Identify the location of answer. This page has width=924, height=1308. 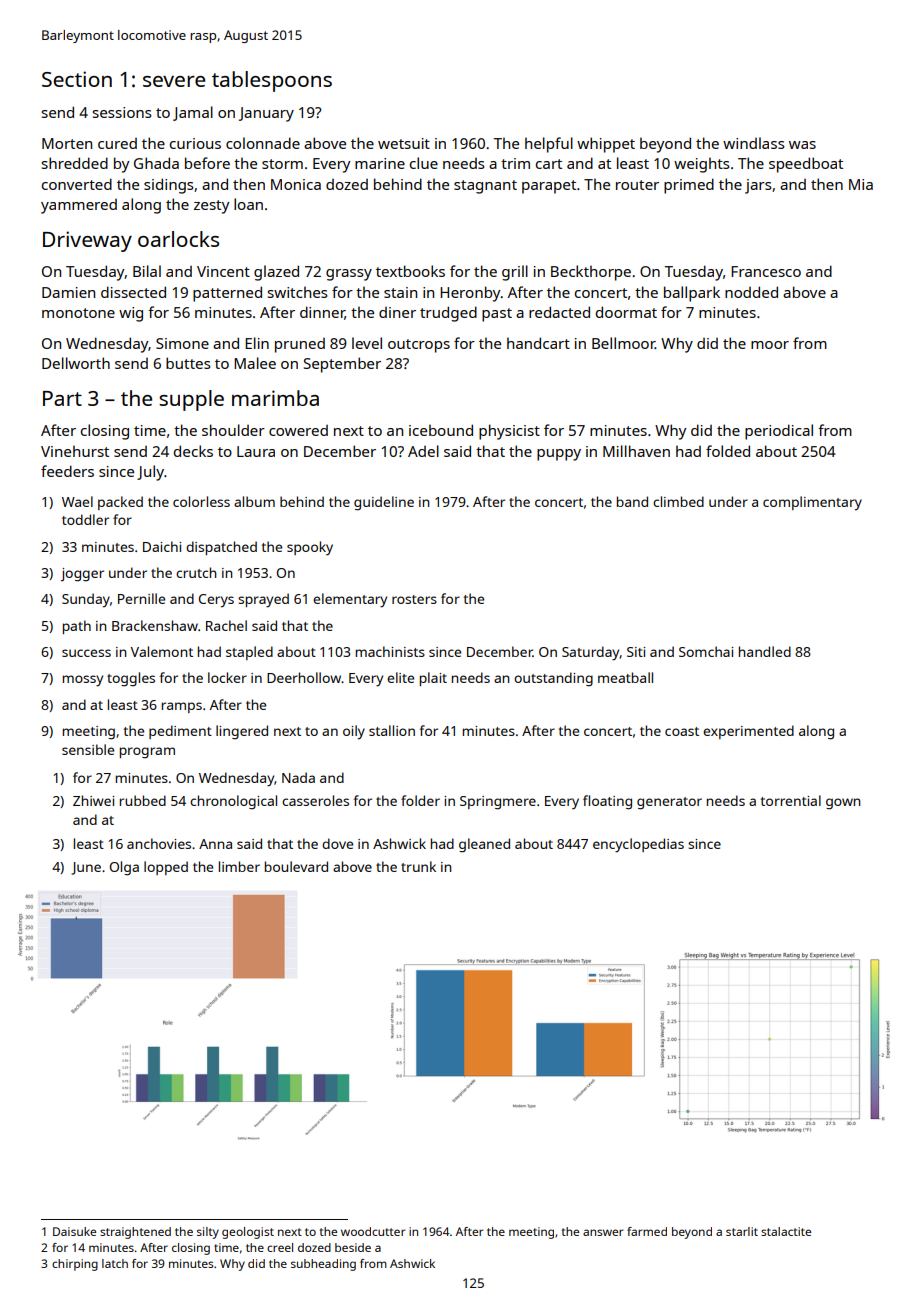
(603, 1232).
